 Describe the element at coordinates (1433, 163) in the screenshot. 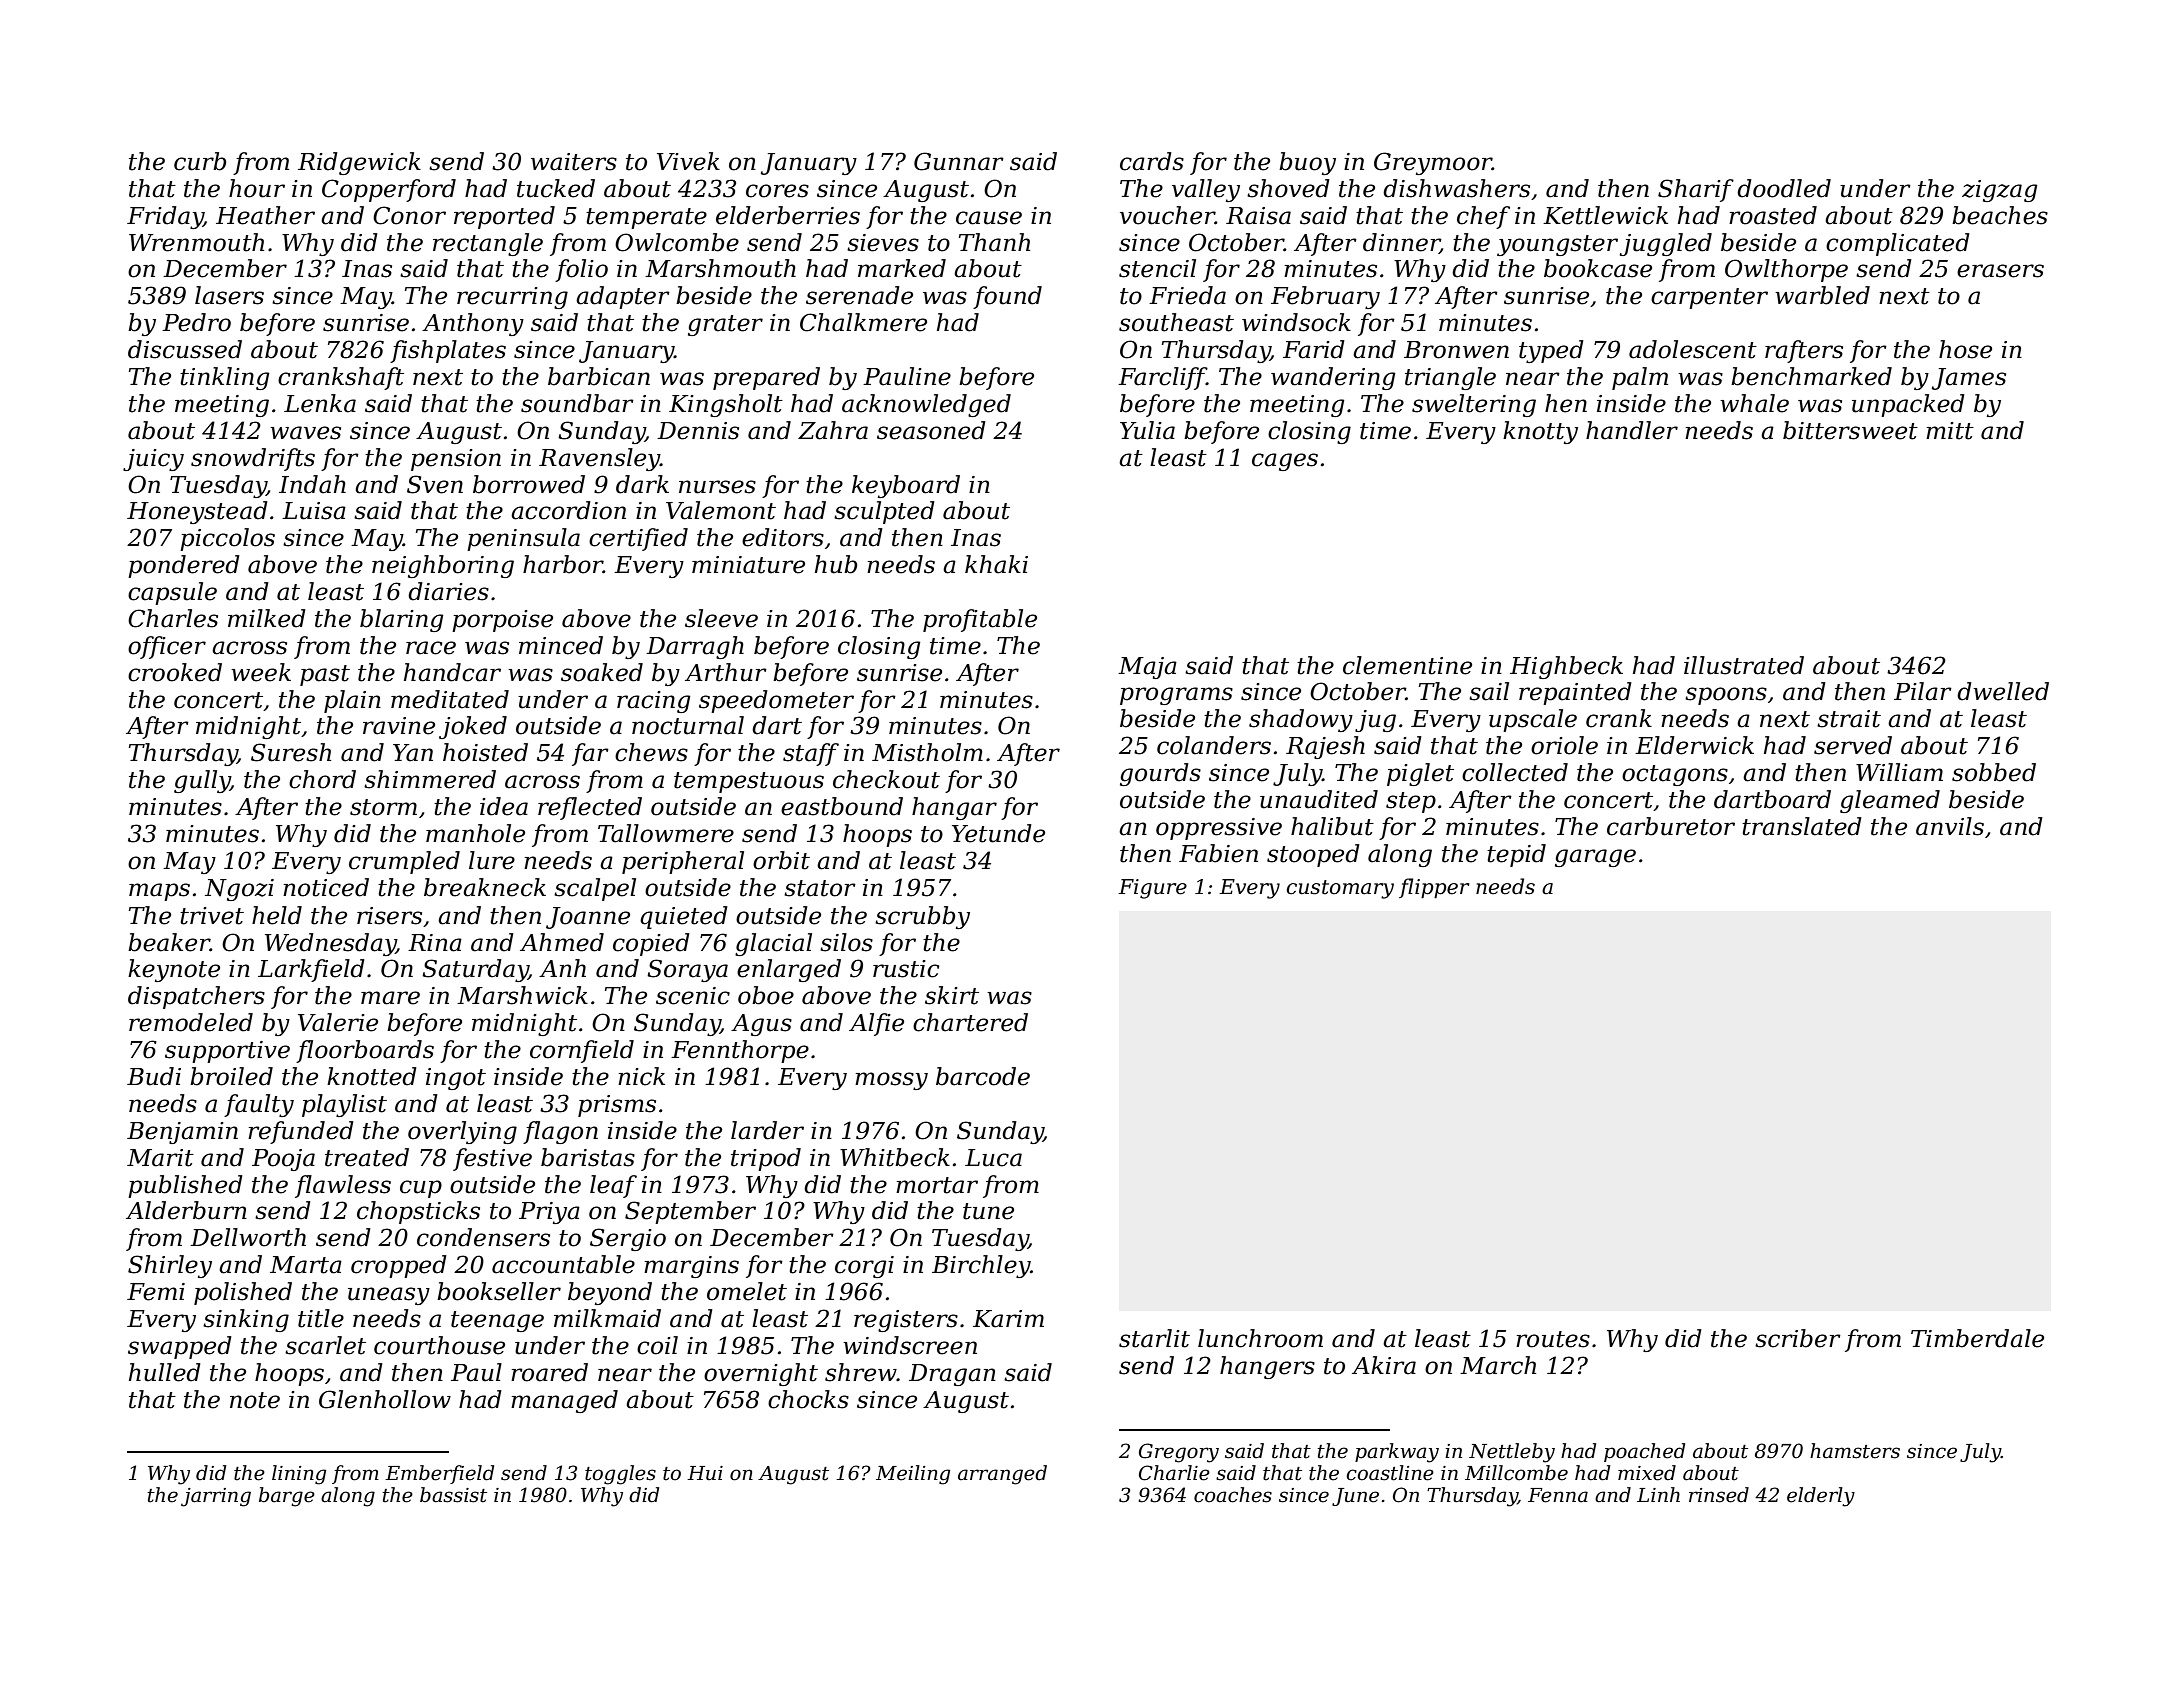

I see `Greymoor` at that location.
